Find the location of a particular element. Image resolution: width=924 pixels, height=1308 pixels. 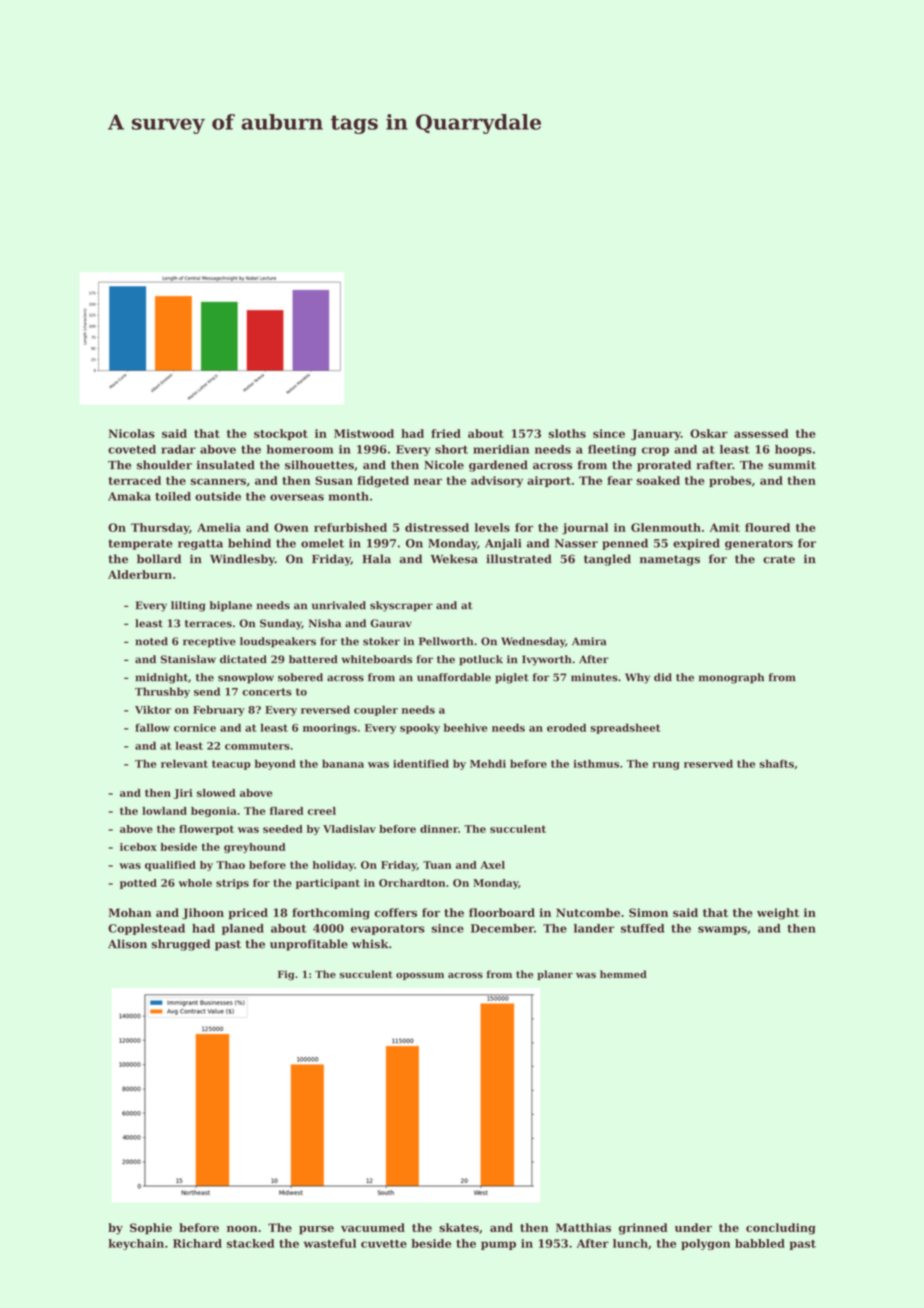

swamps is located at coordinates (722, 930).
